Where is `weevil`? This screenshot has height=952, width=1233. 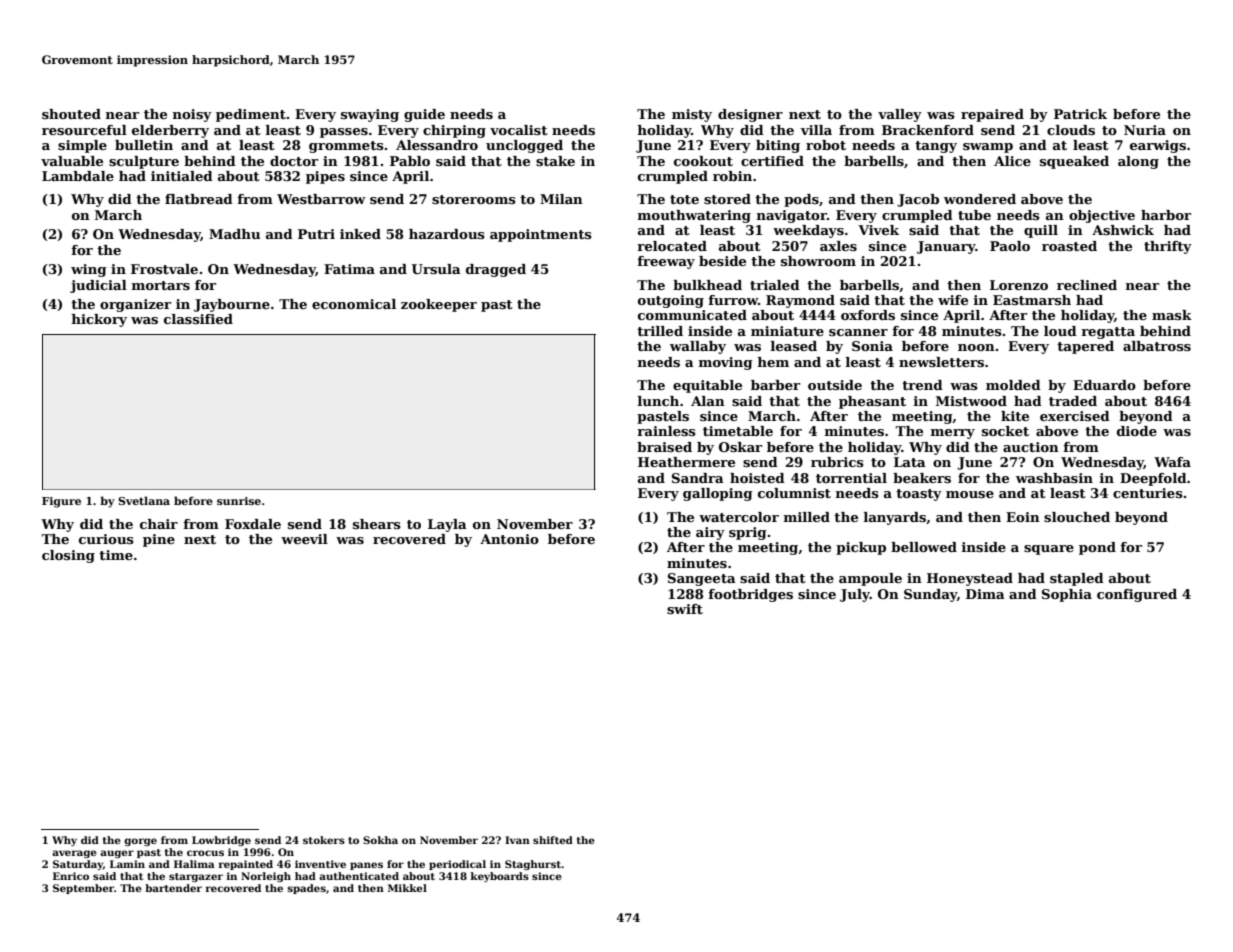 weevil is located at coordinates (304, 539).
